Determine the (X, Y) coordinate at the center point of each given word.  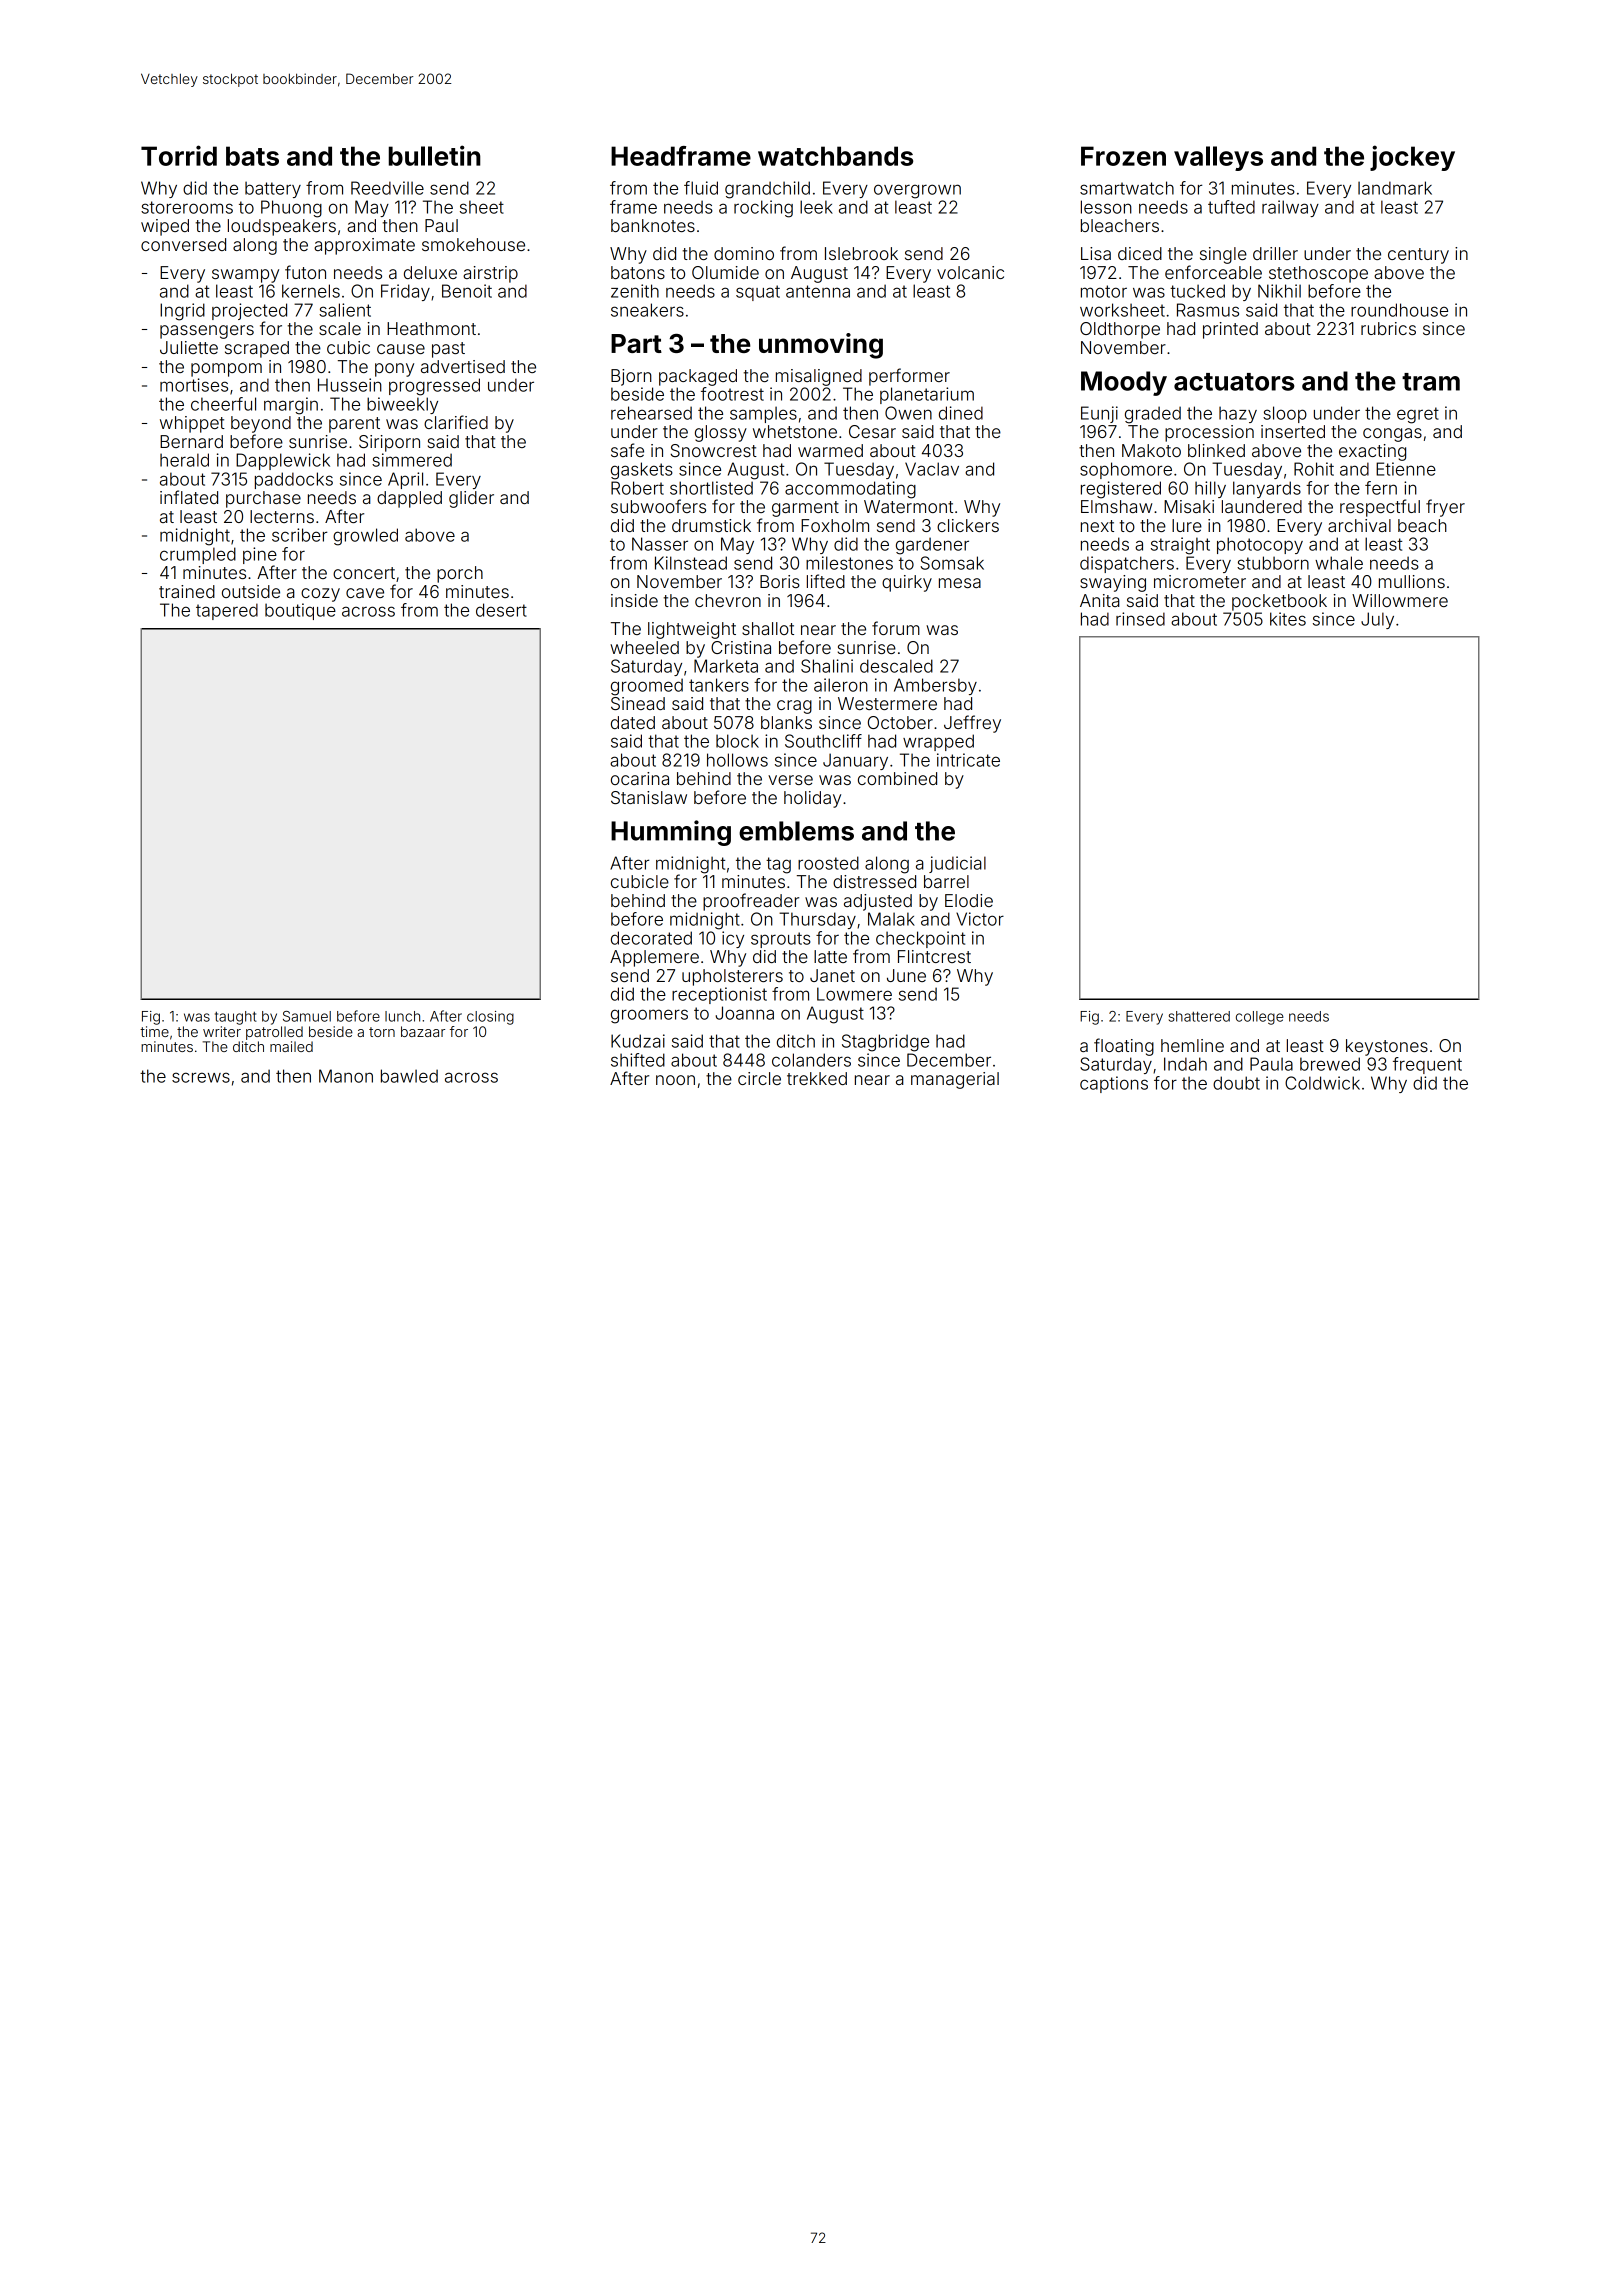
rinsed (1140, 619)
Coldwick (1322, 1083)
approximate (364, 246)
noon (675, 1080)
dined (961, 413)
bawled (409, 1076)
